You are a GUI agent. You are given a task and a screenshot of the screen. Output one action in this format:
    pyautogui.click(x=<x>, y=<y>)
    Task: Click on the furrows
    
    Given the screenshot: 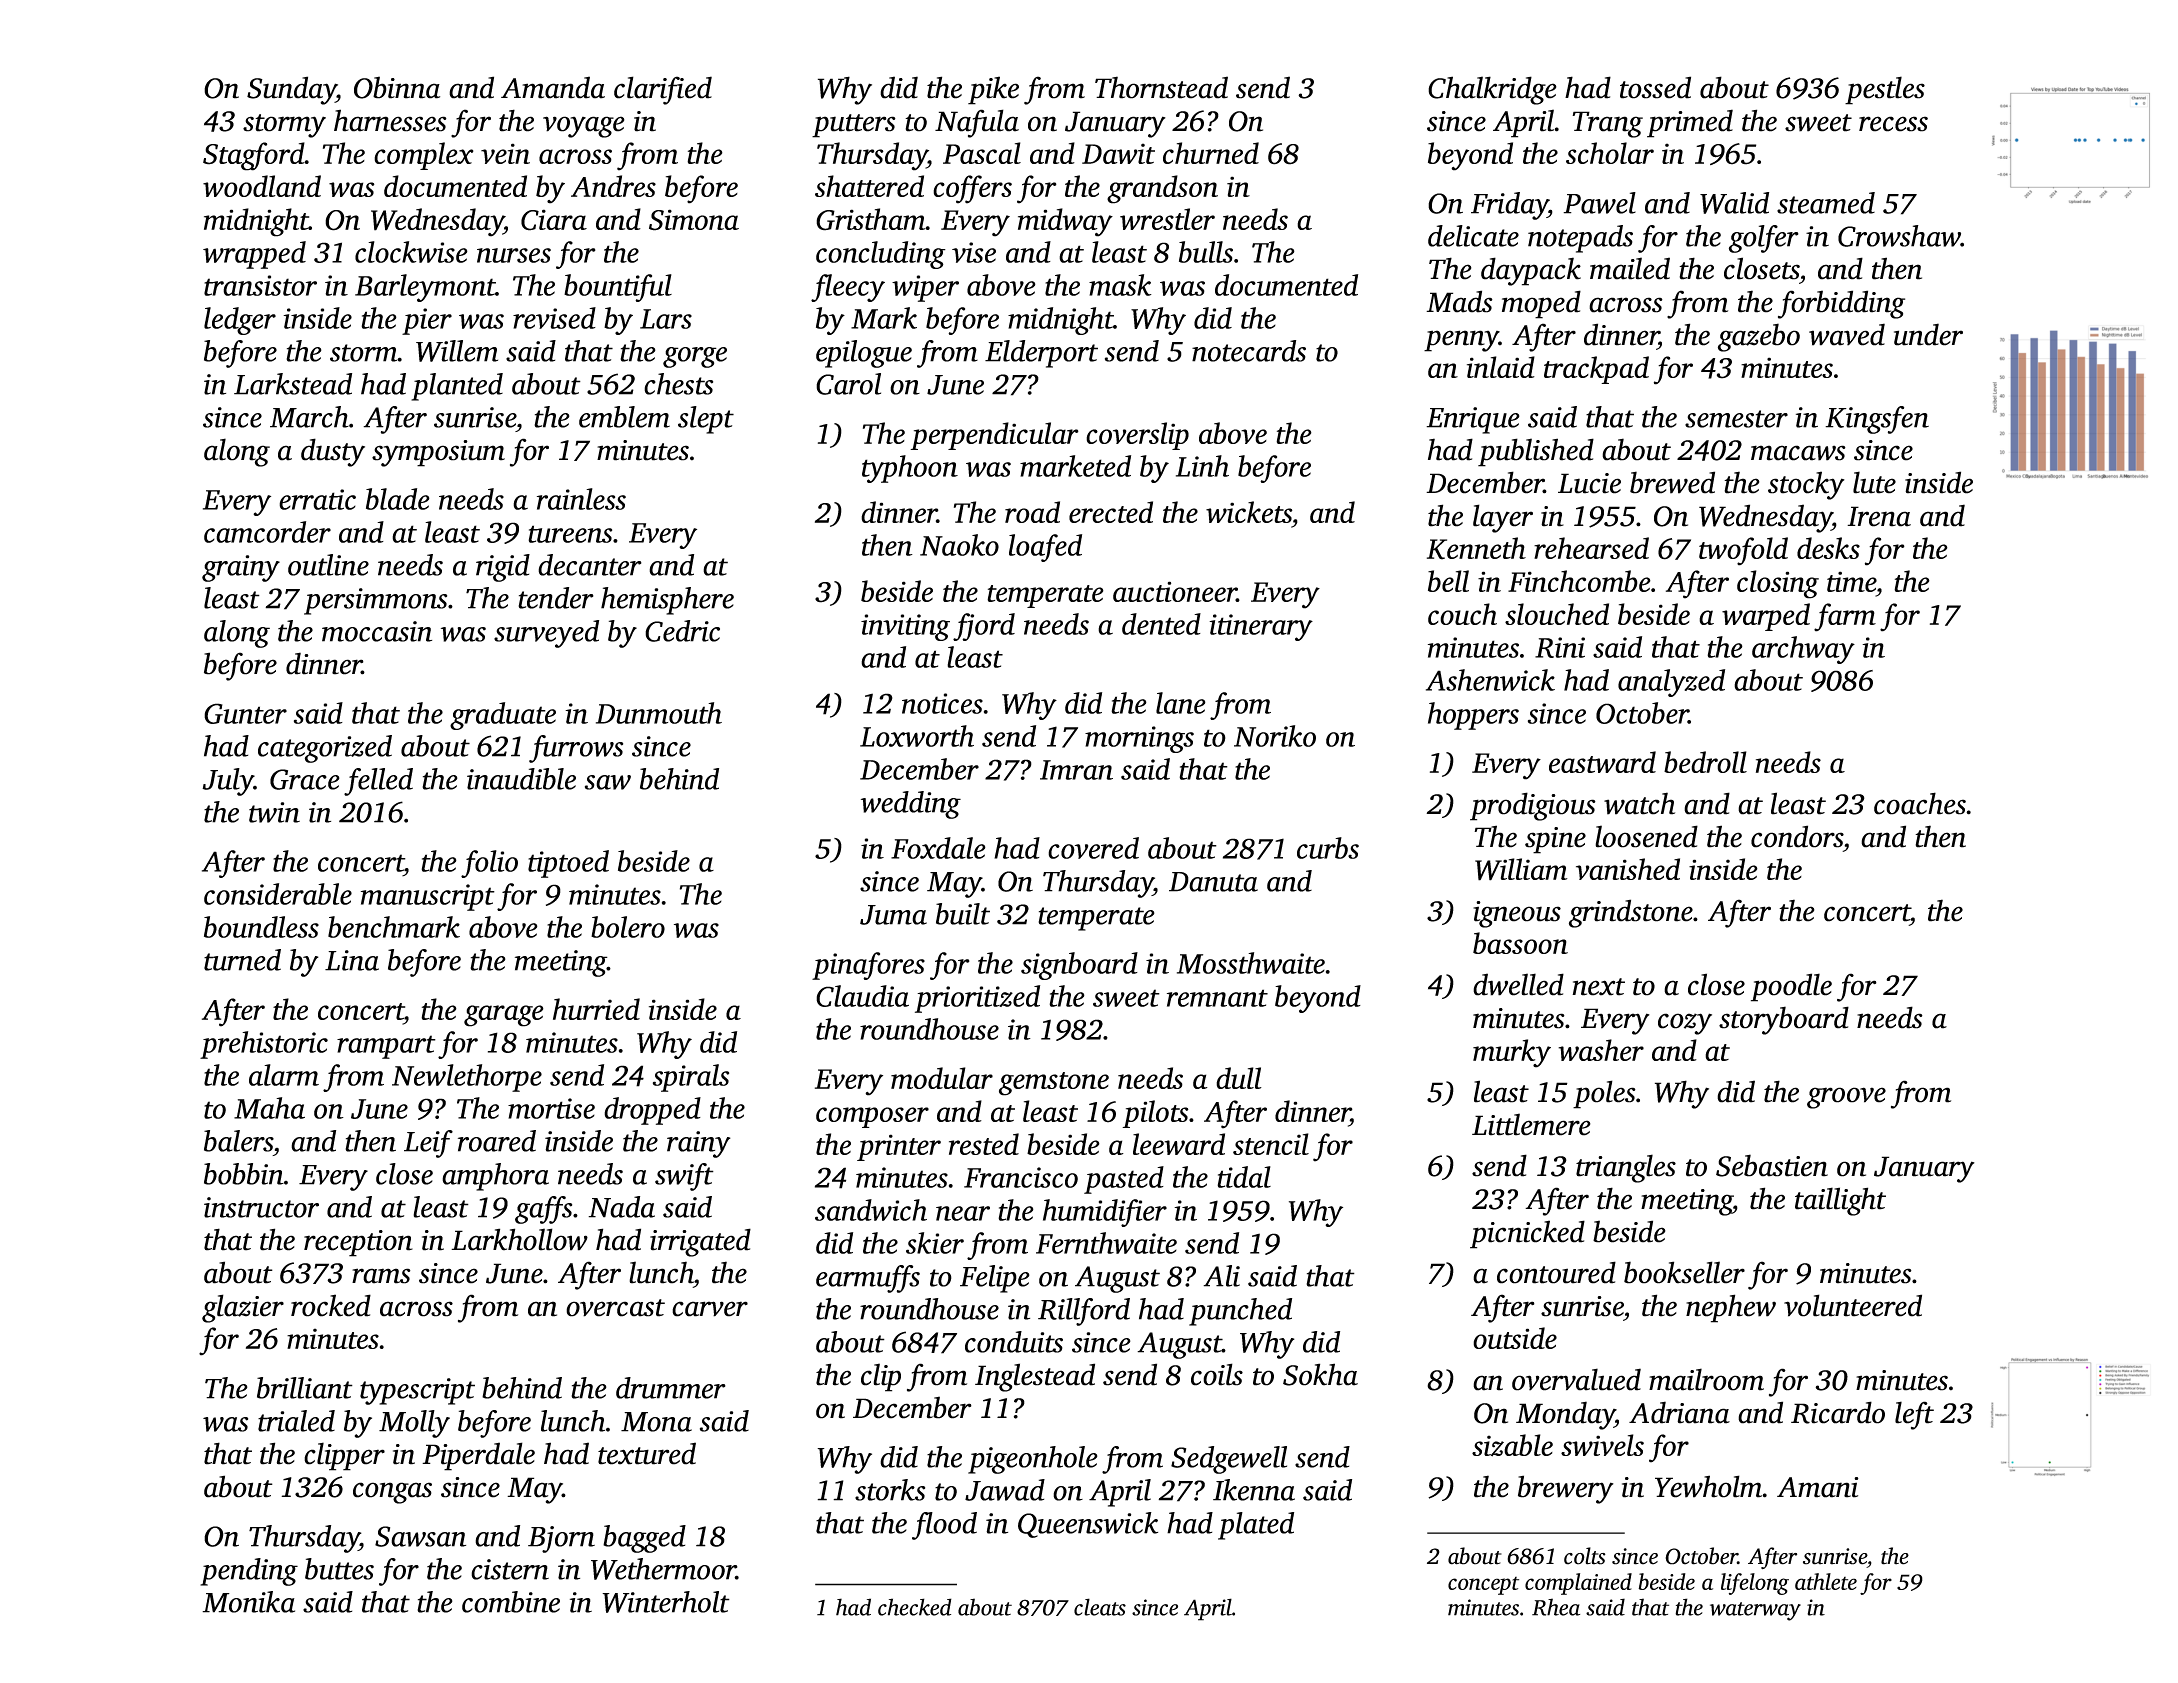 What is the action you would take?
    pyautogui.click(x=576, y=749)
